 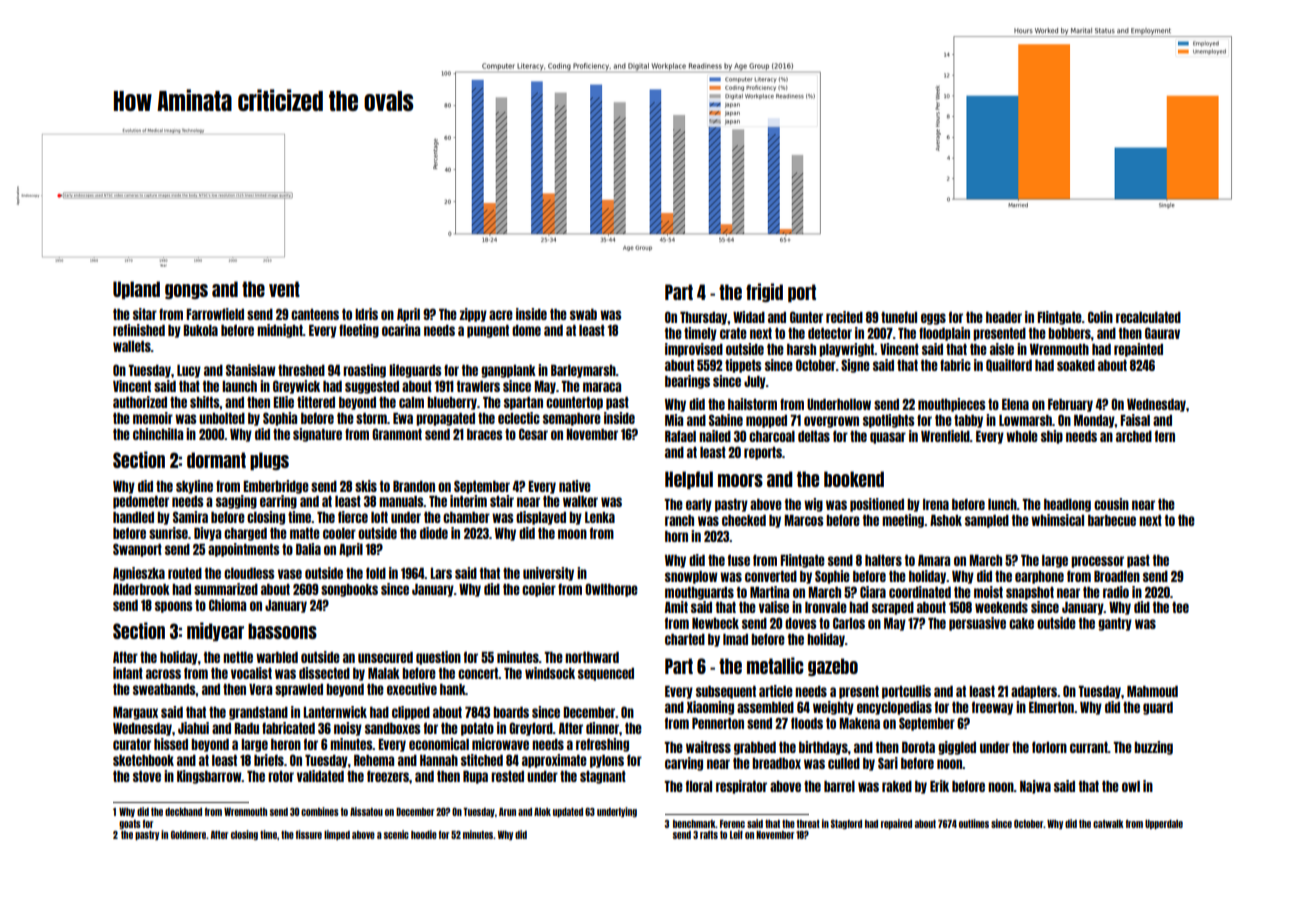 I want to click on repainted, so click(x=1138, y=350).
